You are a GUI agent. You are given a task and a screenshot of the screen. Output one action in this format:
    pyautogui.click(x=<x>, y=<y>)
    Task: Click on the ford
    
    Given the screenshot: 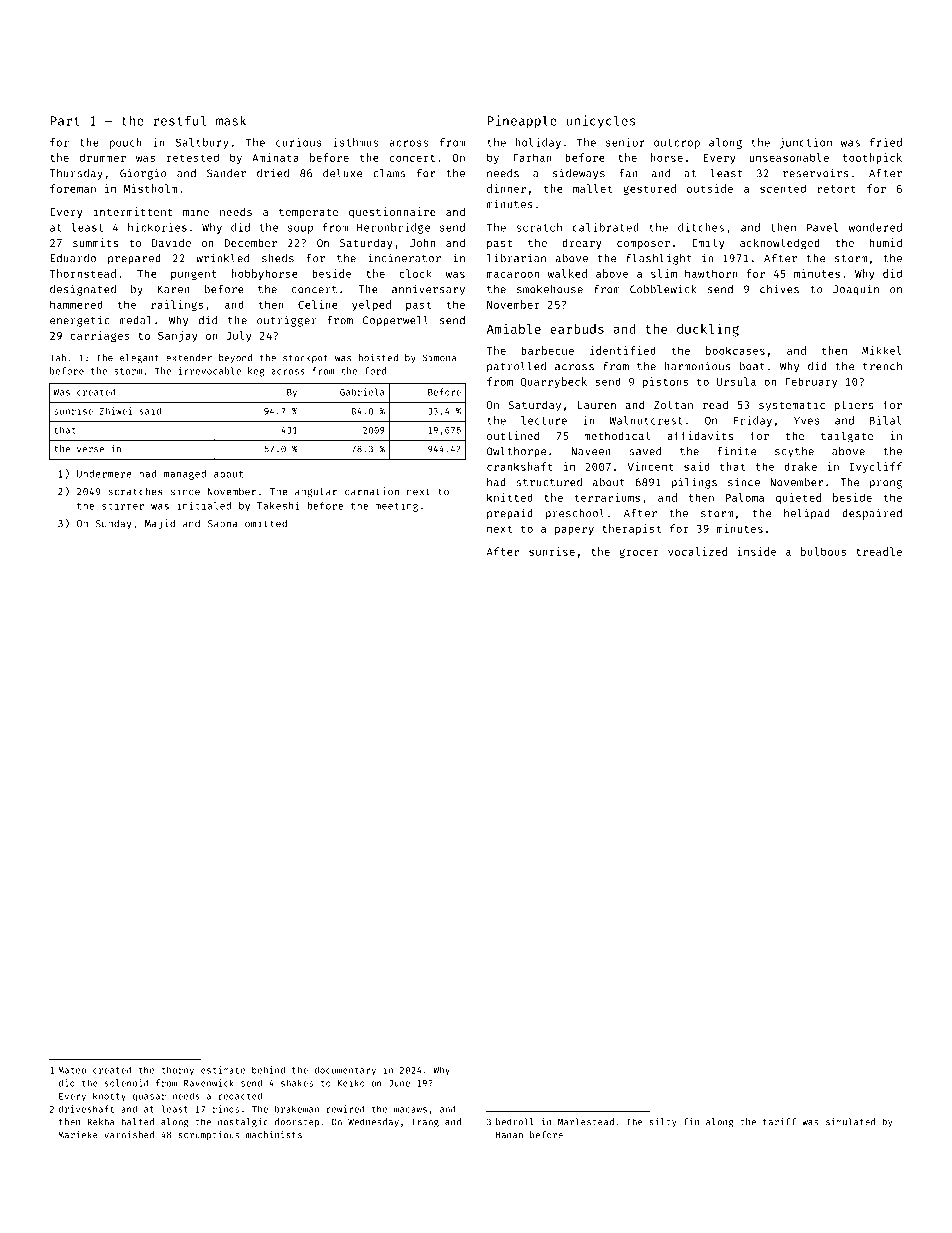 What is the action you would take?
    pyautogui.click(x=375, y=371)
